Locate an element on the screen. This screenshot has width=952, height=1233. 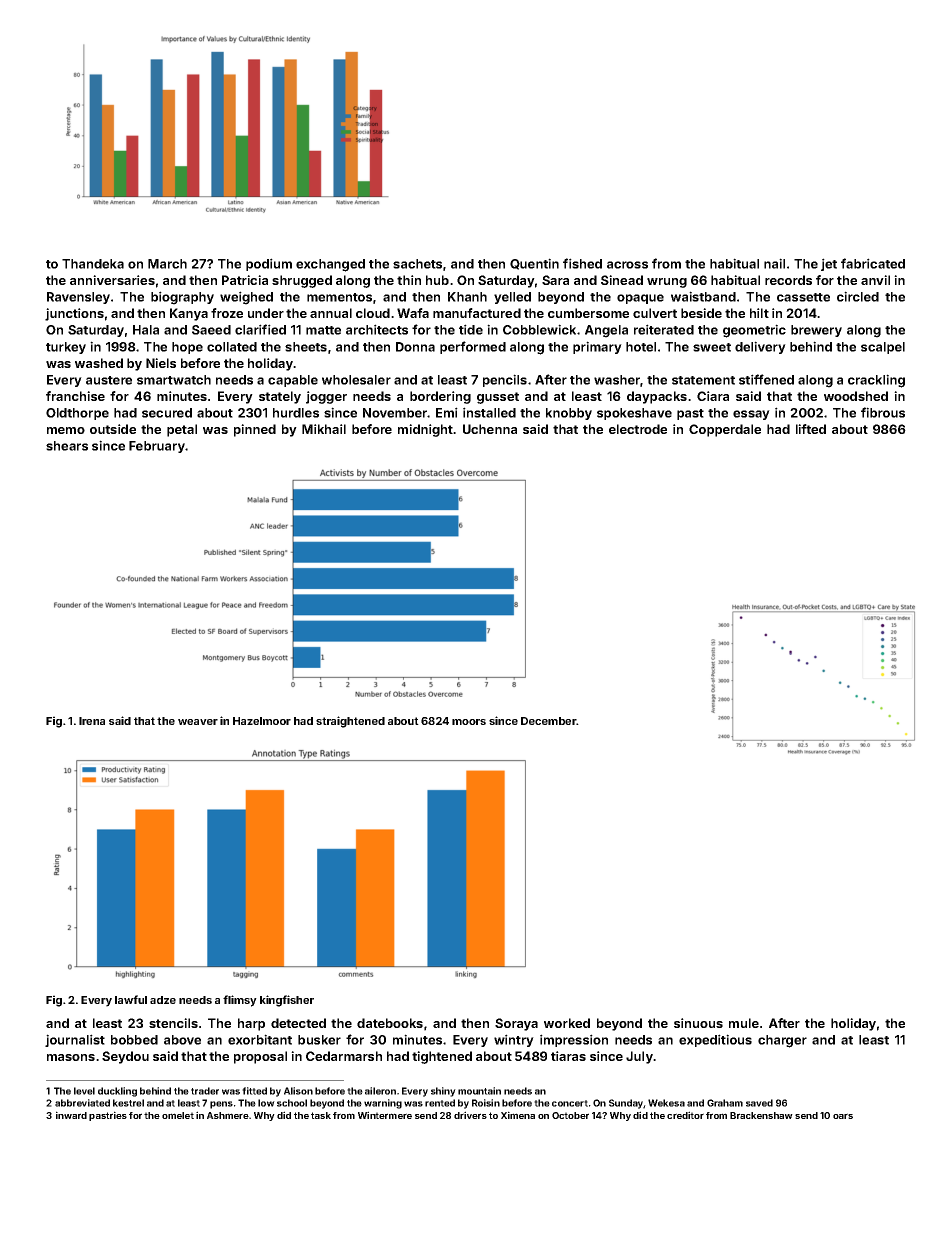
Seydou is located at coordinates (125, 1057).
